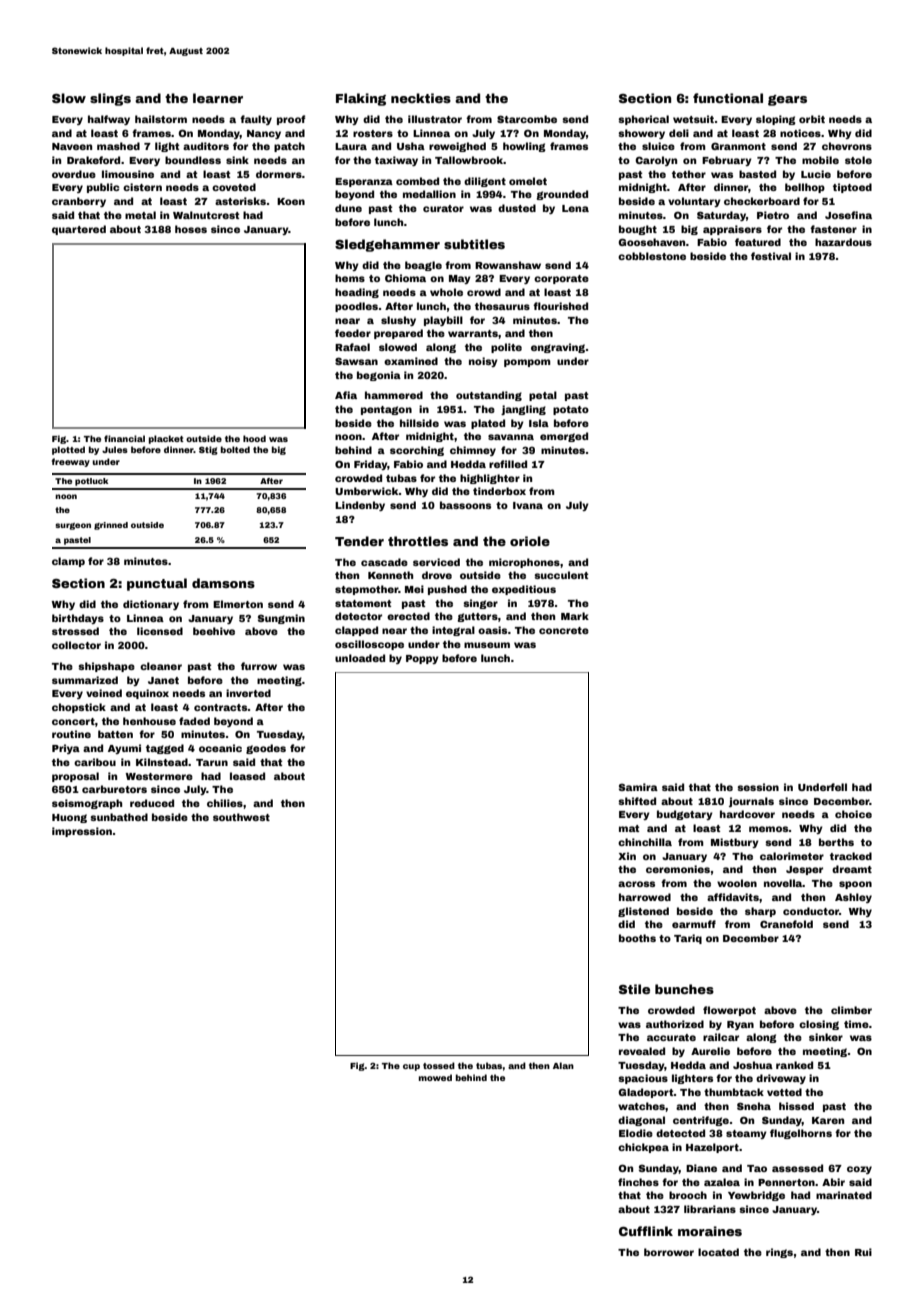 The height and width of the screenshot is (1308, 924). I want to click on Starcombe, so click(527, 119).
